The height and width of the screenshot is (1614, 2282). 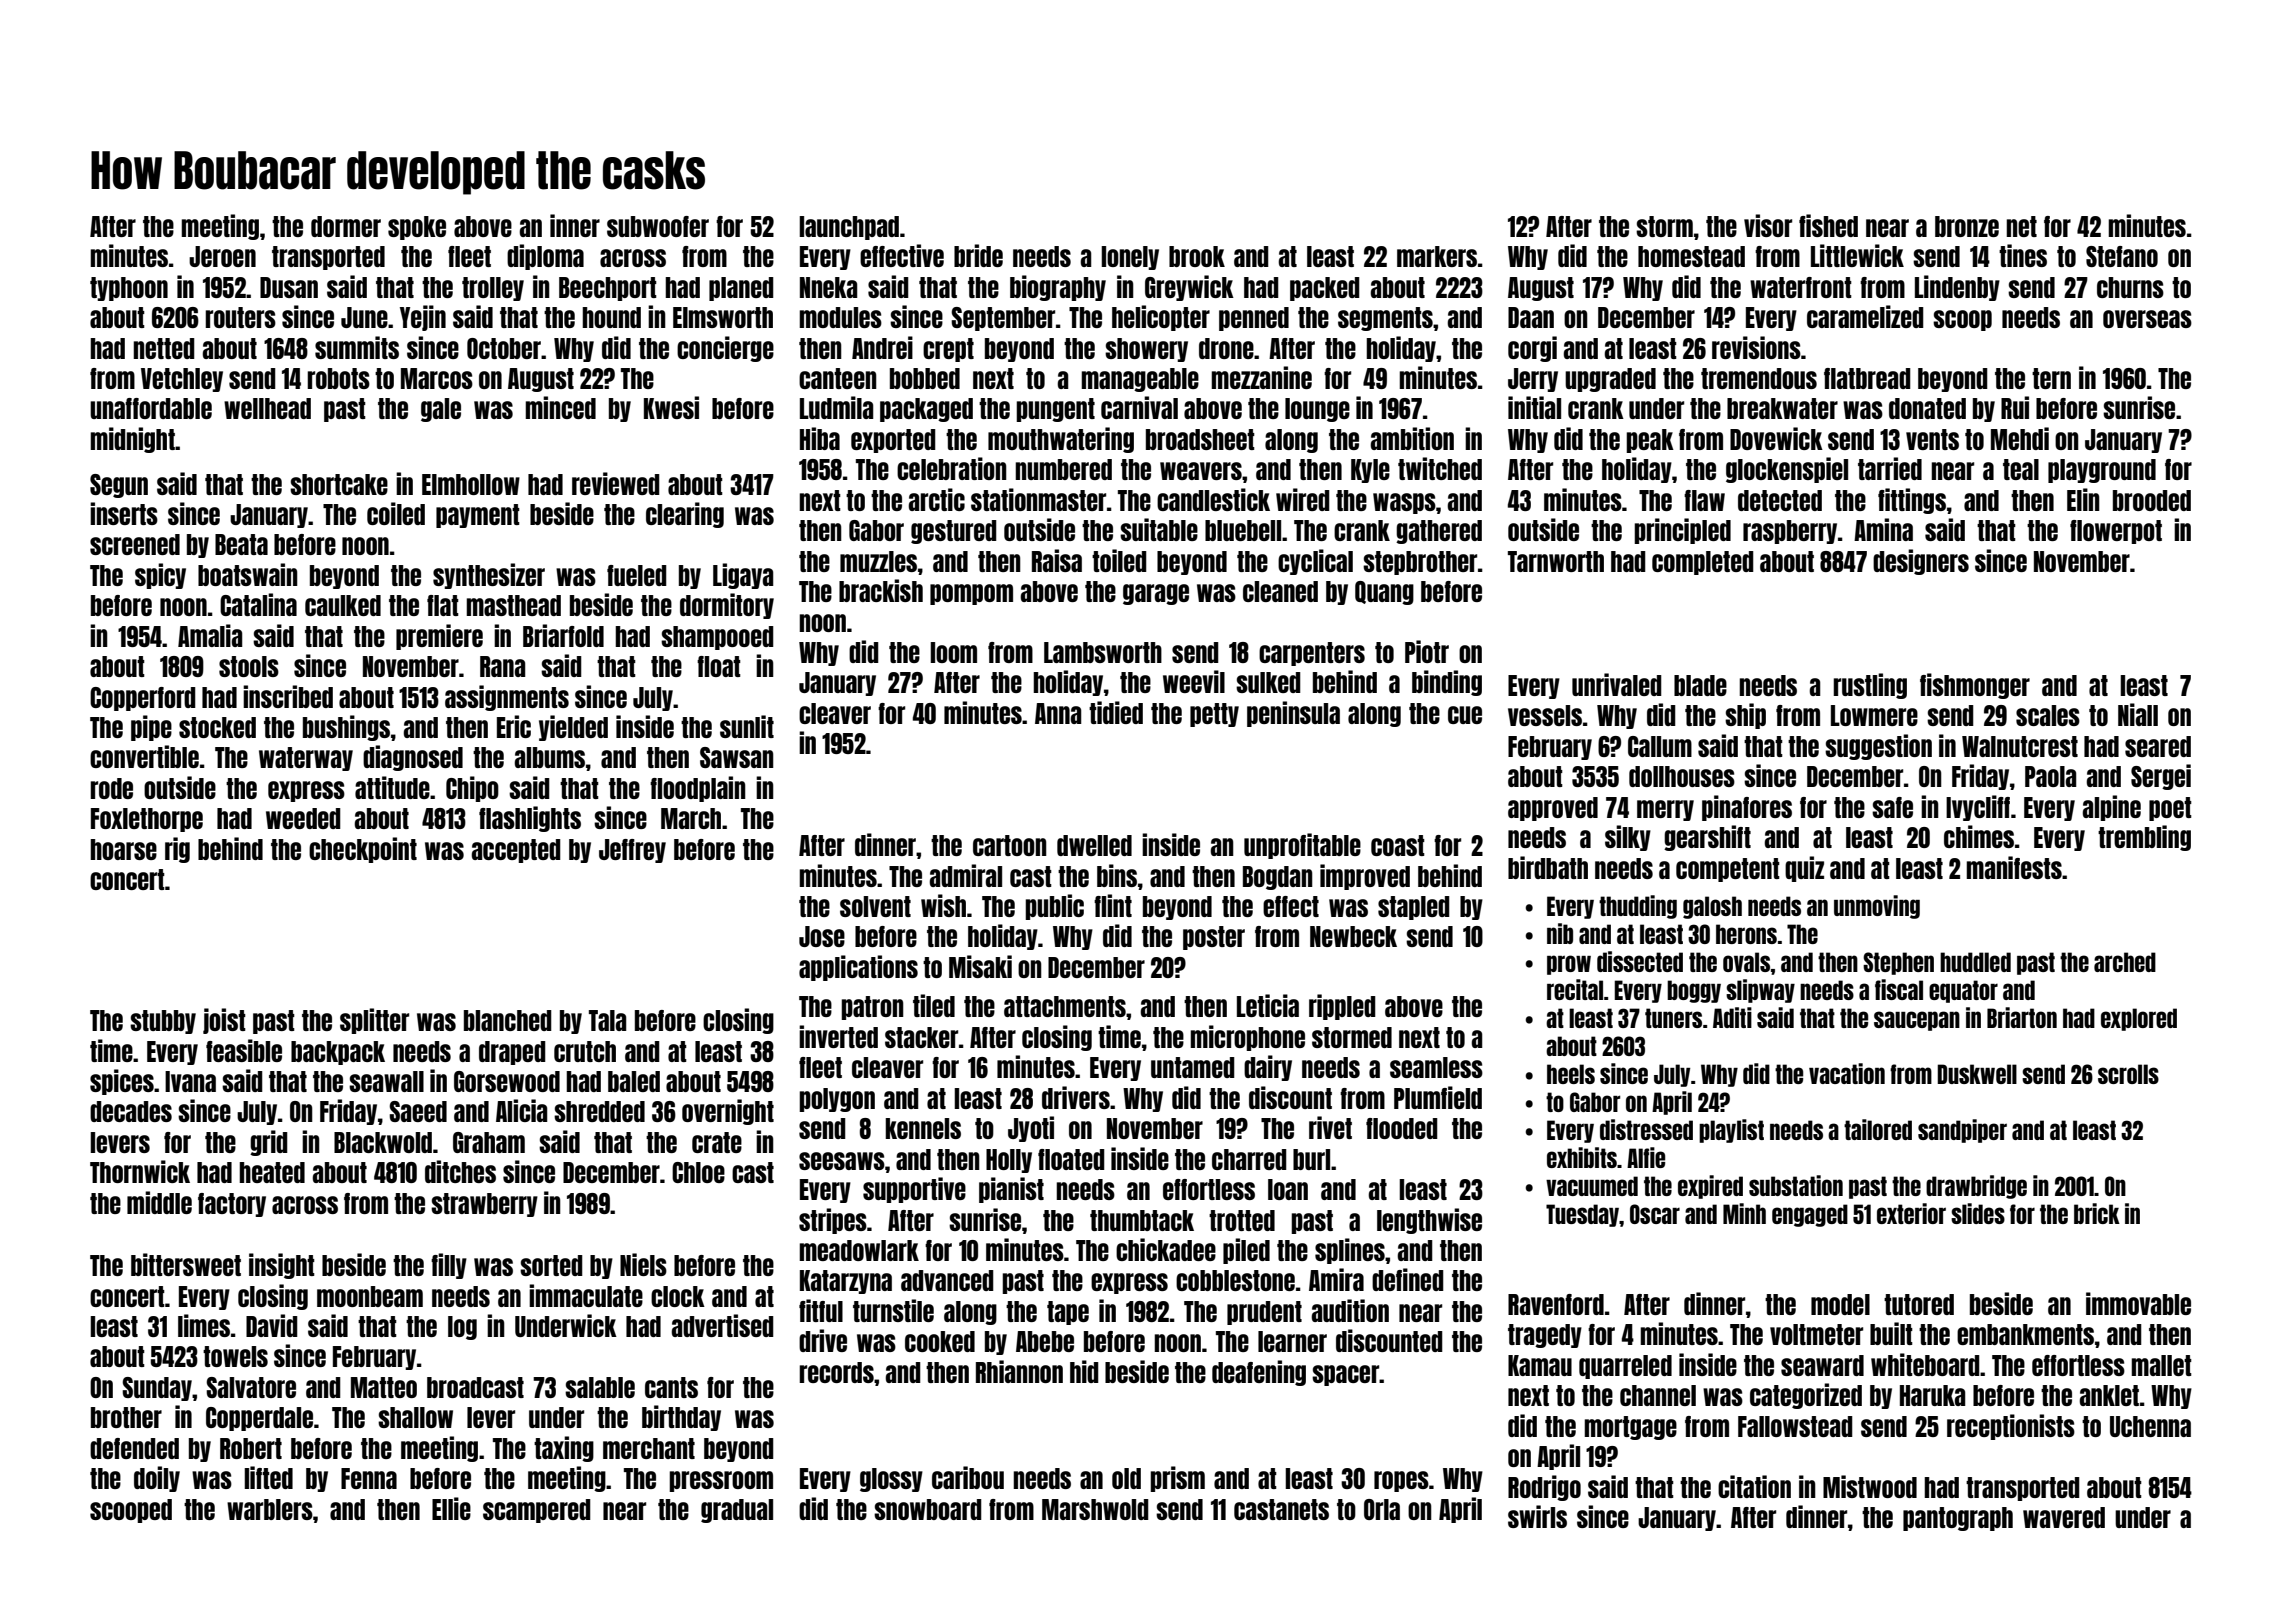 What do you see at coordinates (151, 408) in the screenshot?
I see `unaffordable` at bounding box center [151, 408].
